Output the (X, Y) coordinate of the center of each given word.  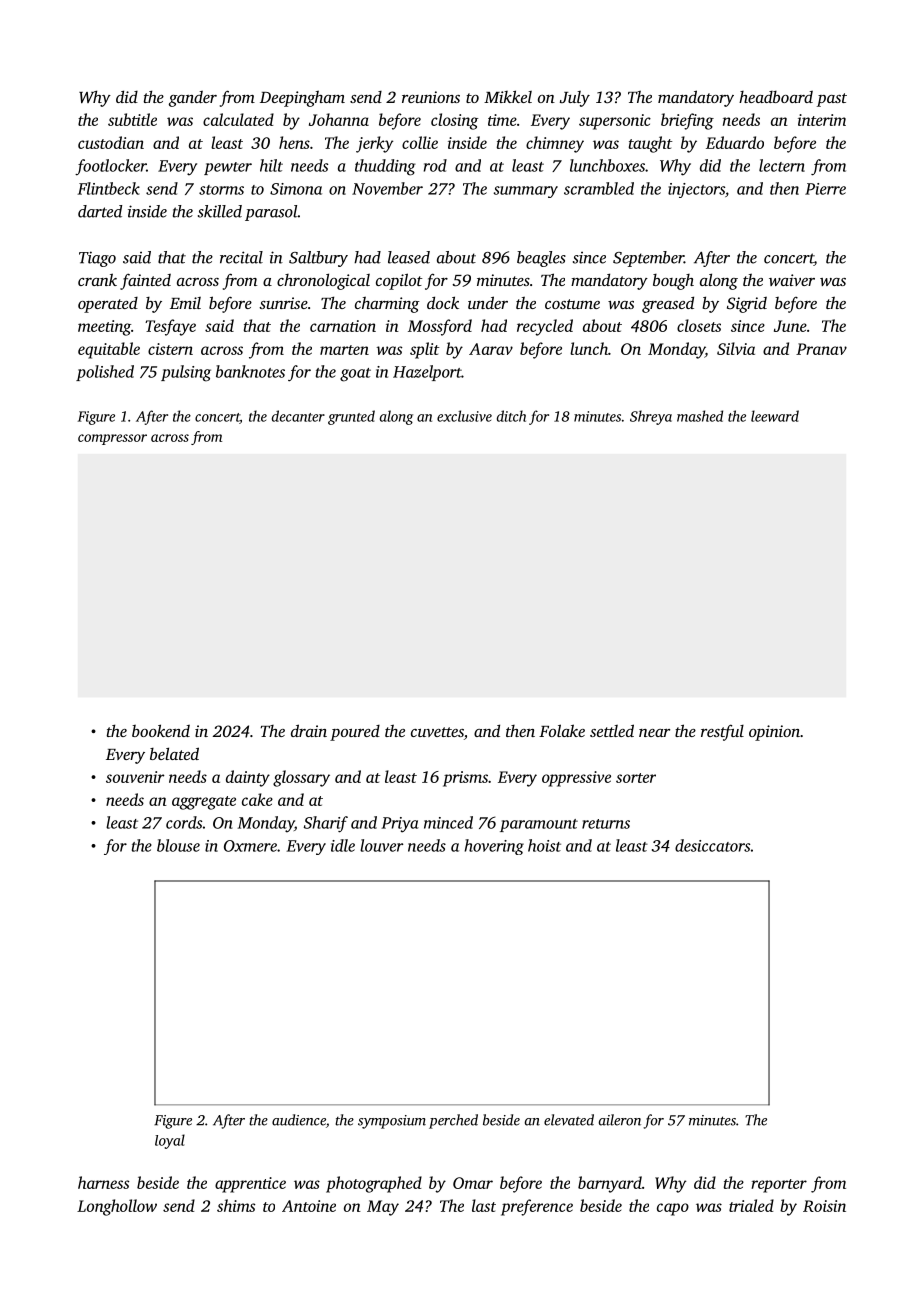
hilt (271, 165)
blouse (178, 845)
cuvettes (437, 732)
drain (309, 730)
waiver (792, 280)
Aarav (491, 349)
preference (537, 1207)
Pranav (821, 349)
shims (236, 1205)
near (654, 733)
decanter (298, 416)
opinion (774, 733)
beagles (541, 259)
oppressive (576, 779)
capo (673, 1209)
